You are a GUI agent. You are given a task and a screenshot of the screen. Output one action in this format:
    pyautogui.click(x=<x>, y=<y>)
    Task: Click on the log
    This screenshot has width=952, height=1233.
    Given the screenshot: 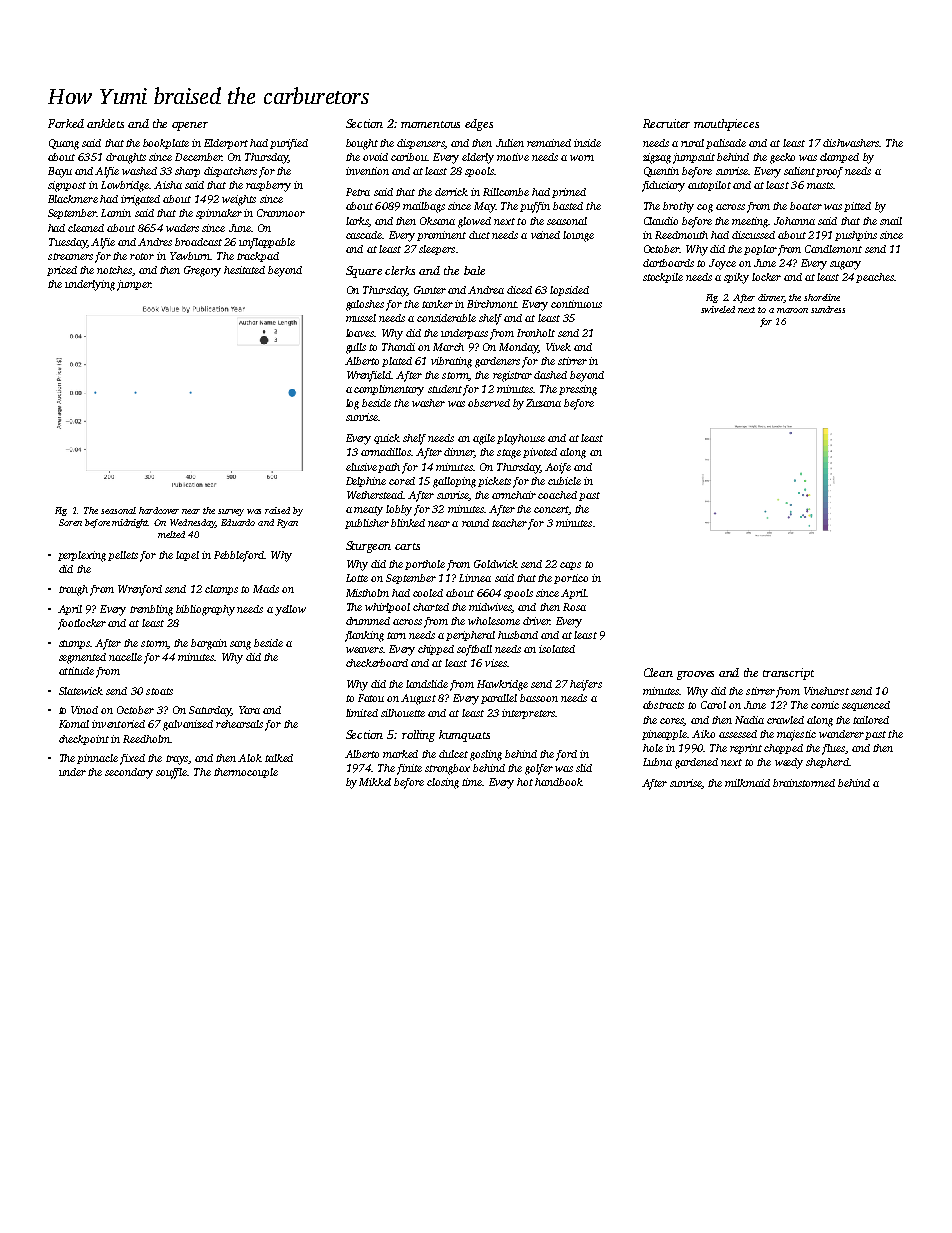 What is the action you would take?
    pyautogui.click(x=352, y=404)
